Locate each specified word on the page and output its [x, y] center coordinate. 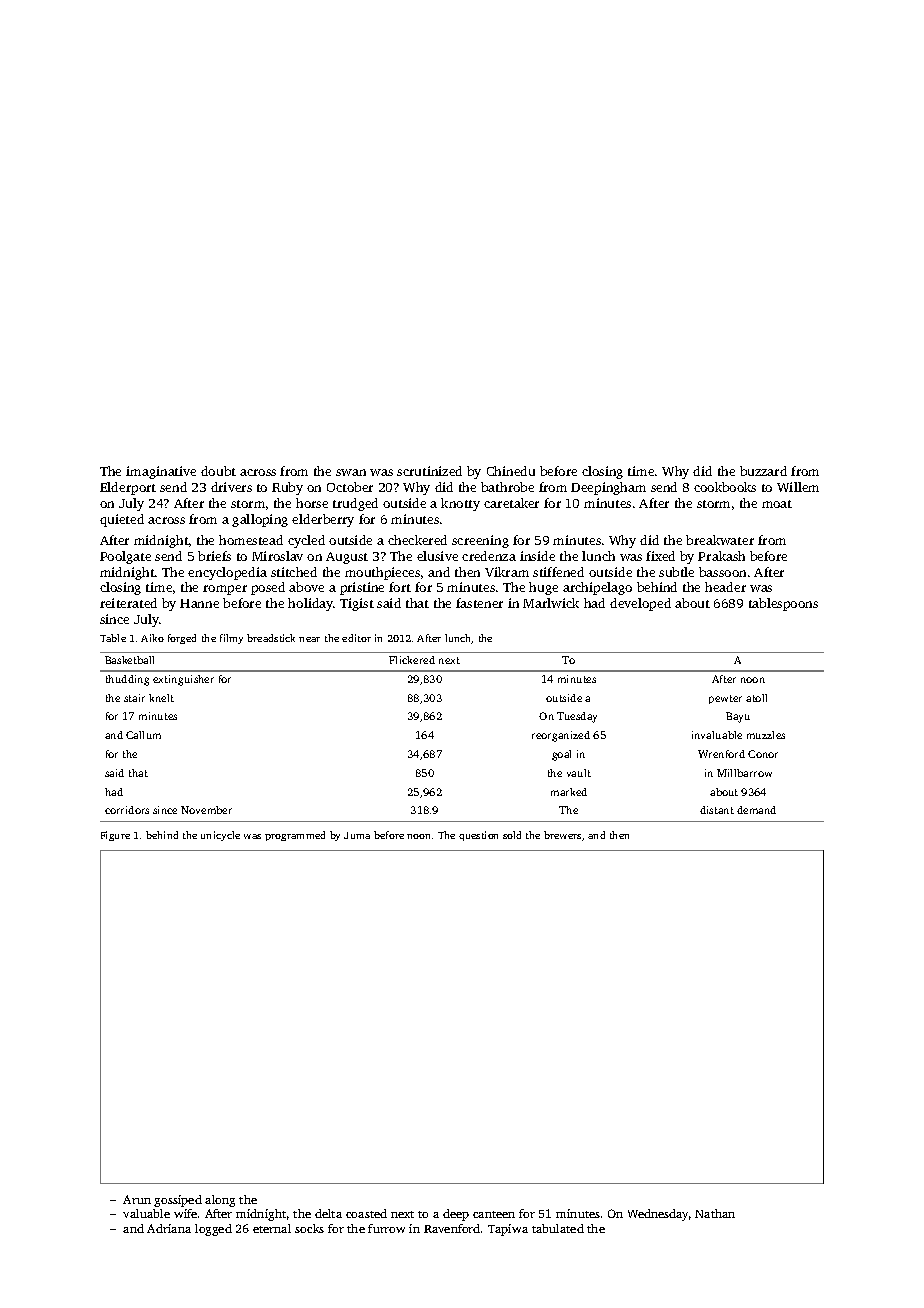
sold [512, 835]
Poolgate [125, 557]
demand [756, 810]
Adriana [169, 1228]
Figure [115, 836]
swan [351, 472]
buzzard [763, 471]
